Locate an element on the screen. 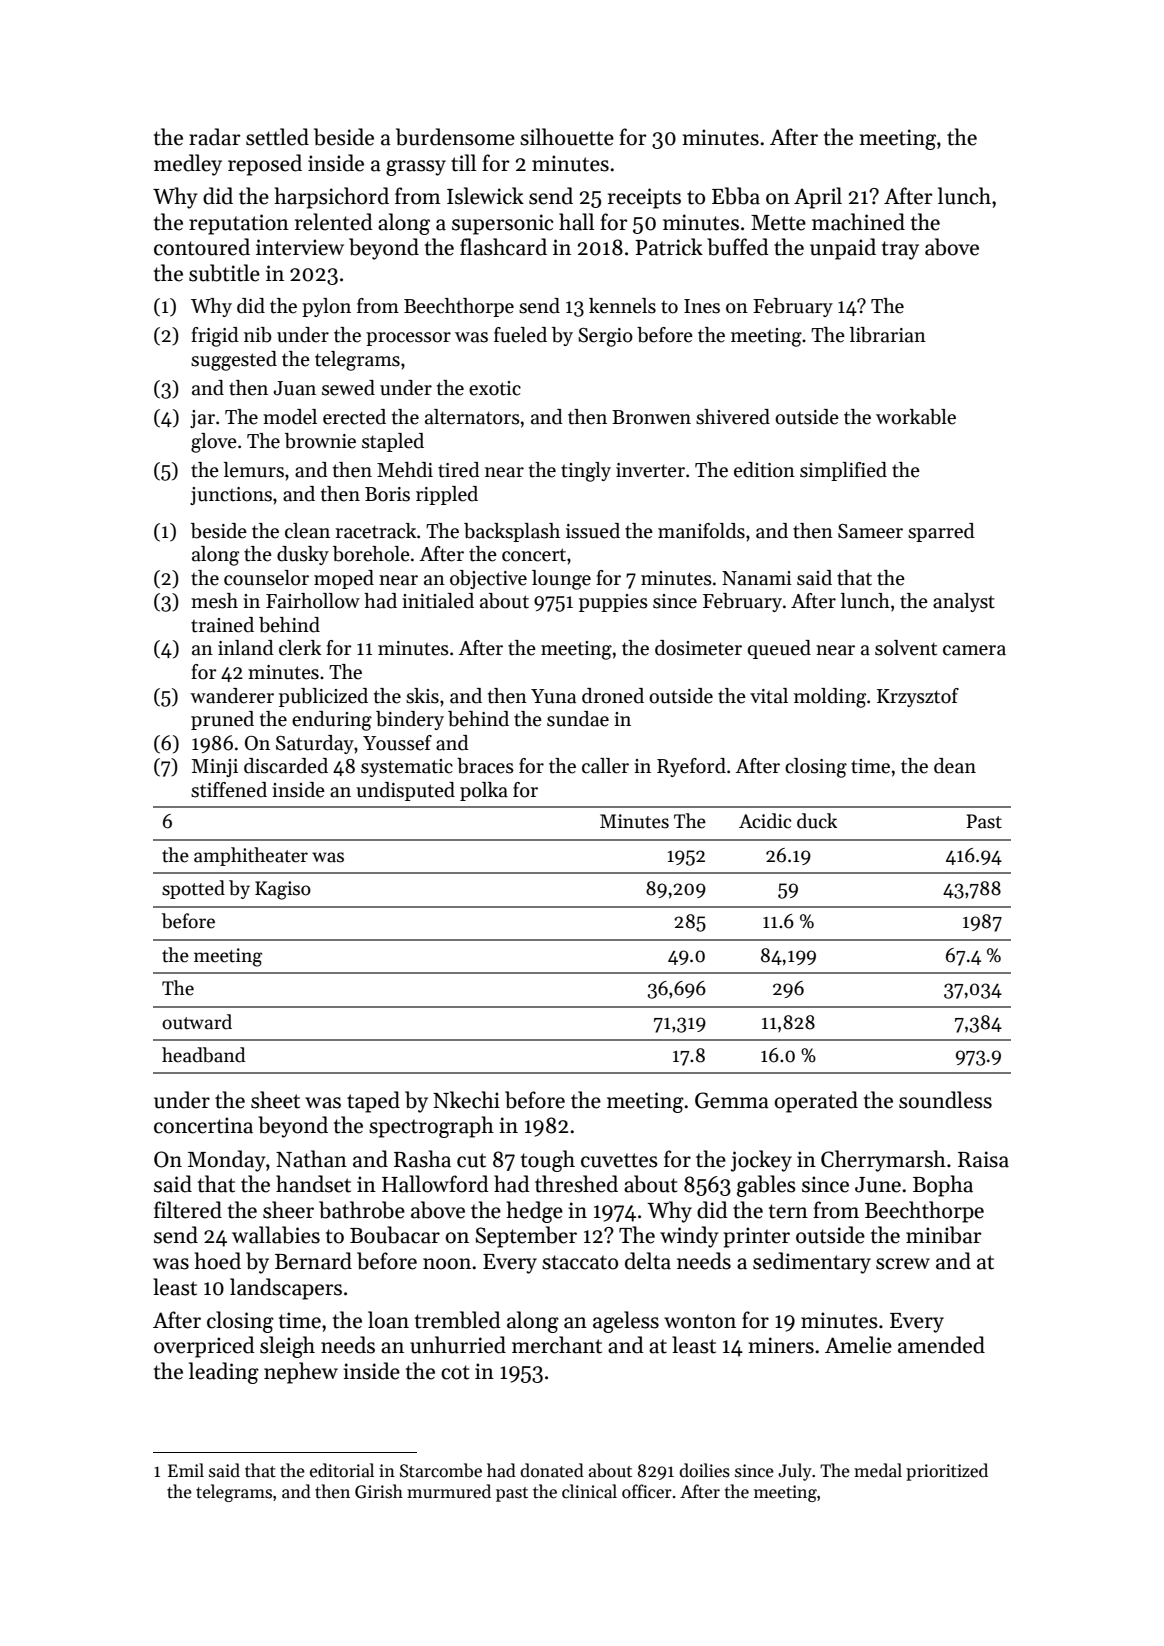 The width and height of the screenshot is (1164, 1646). jar is located at coordinates (202, 419).
